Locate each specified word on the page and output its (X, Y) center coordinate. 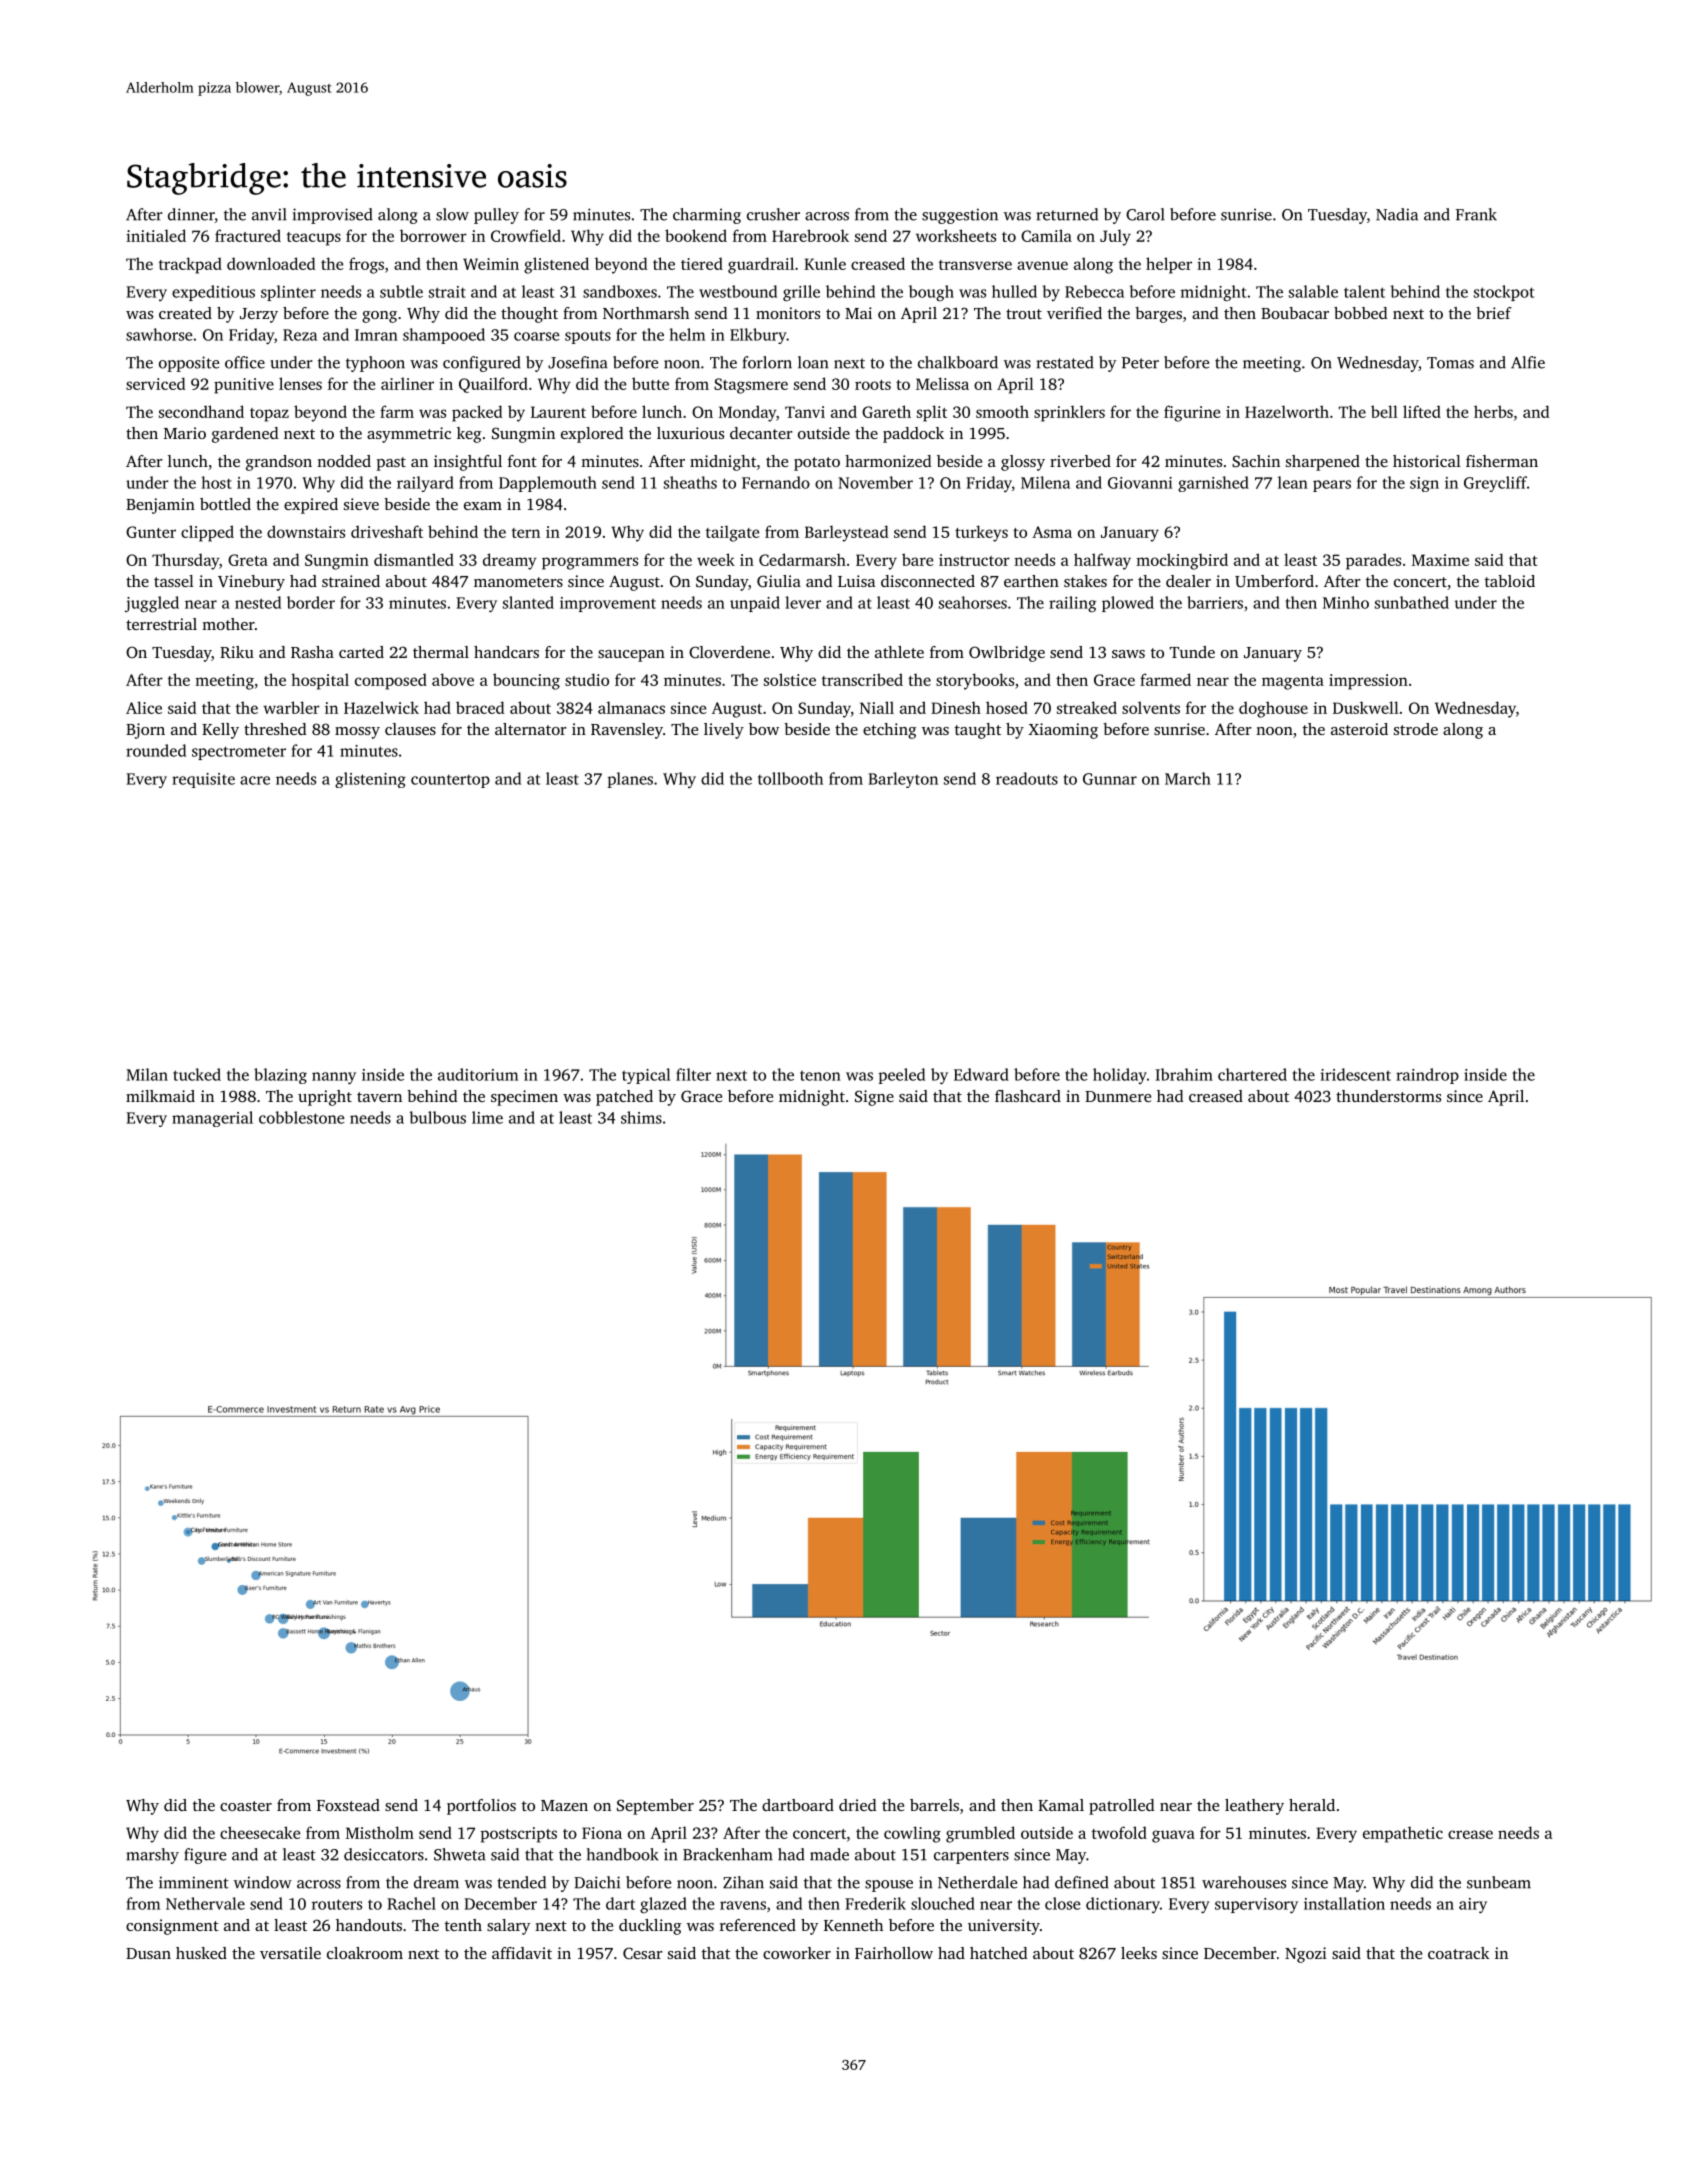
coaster (246, 1806)
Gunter (151, 532)
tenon (820, 1076)
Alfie (1528, 362)
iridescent (1356, 1074)
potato (817, 464)
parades (1373, 561)
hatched (998, 1953)
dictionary (1123, 1905)
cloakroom (365, 1953)
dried (857, 1805)
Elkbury (758, 336)
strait (447, 292)
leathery (1254, 1807)
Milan (147, 1074)
